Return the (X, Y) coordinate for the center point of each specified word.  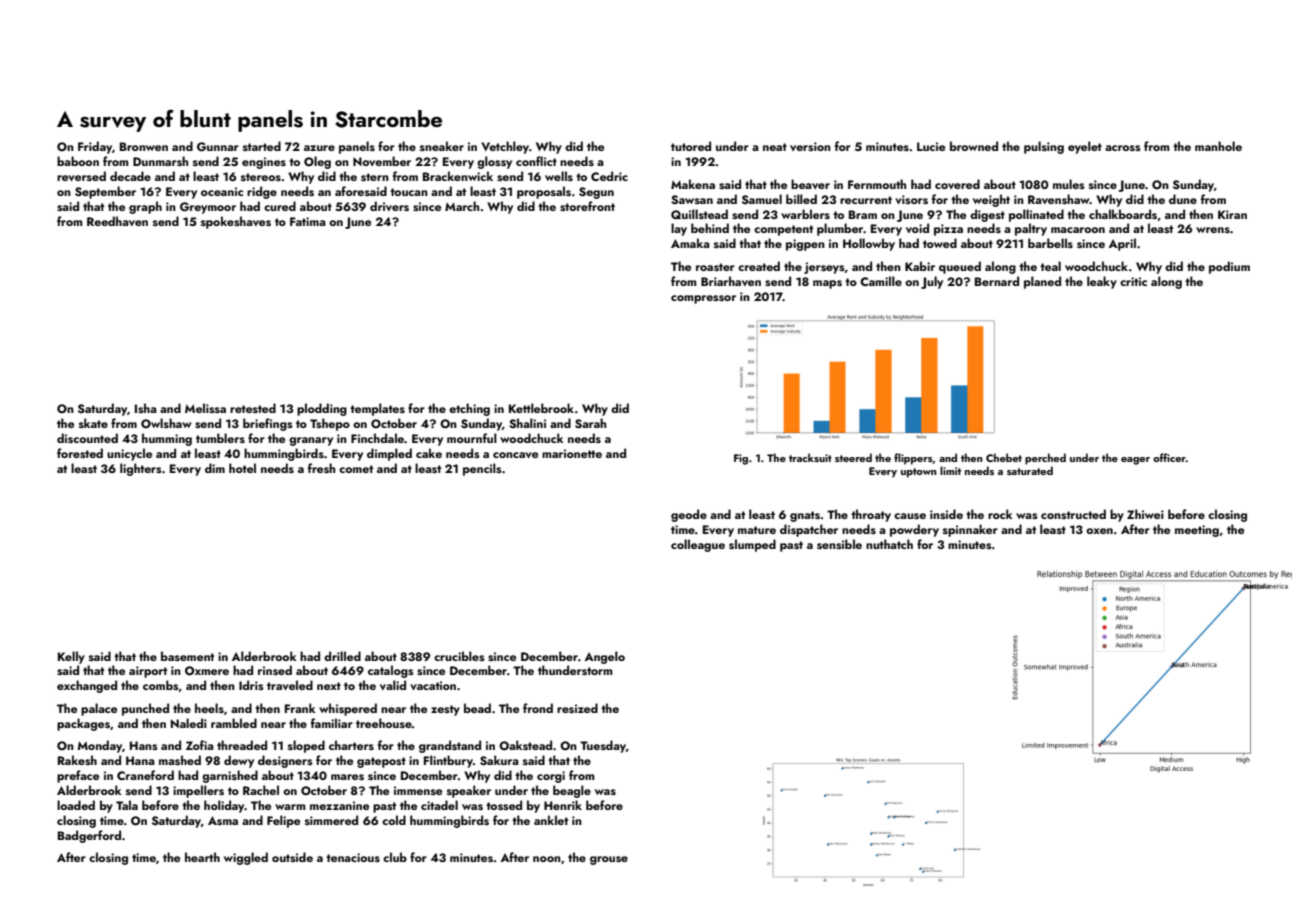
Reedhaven (117, 221)
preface (78, 776)
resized (577, 708)
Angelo (605, 657)
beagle (572, 791)
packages (83, 724)
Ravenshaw (1059, 199)
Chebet (1004, 457)
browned (974, 146)
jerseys (824, 268)
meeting (1197, 531)
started (262, 146)
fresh (321, 468)
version (810, 146)
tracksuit (810, 457)
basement (187, 656)
